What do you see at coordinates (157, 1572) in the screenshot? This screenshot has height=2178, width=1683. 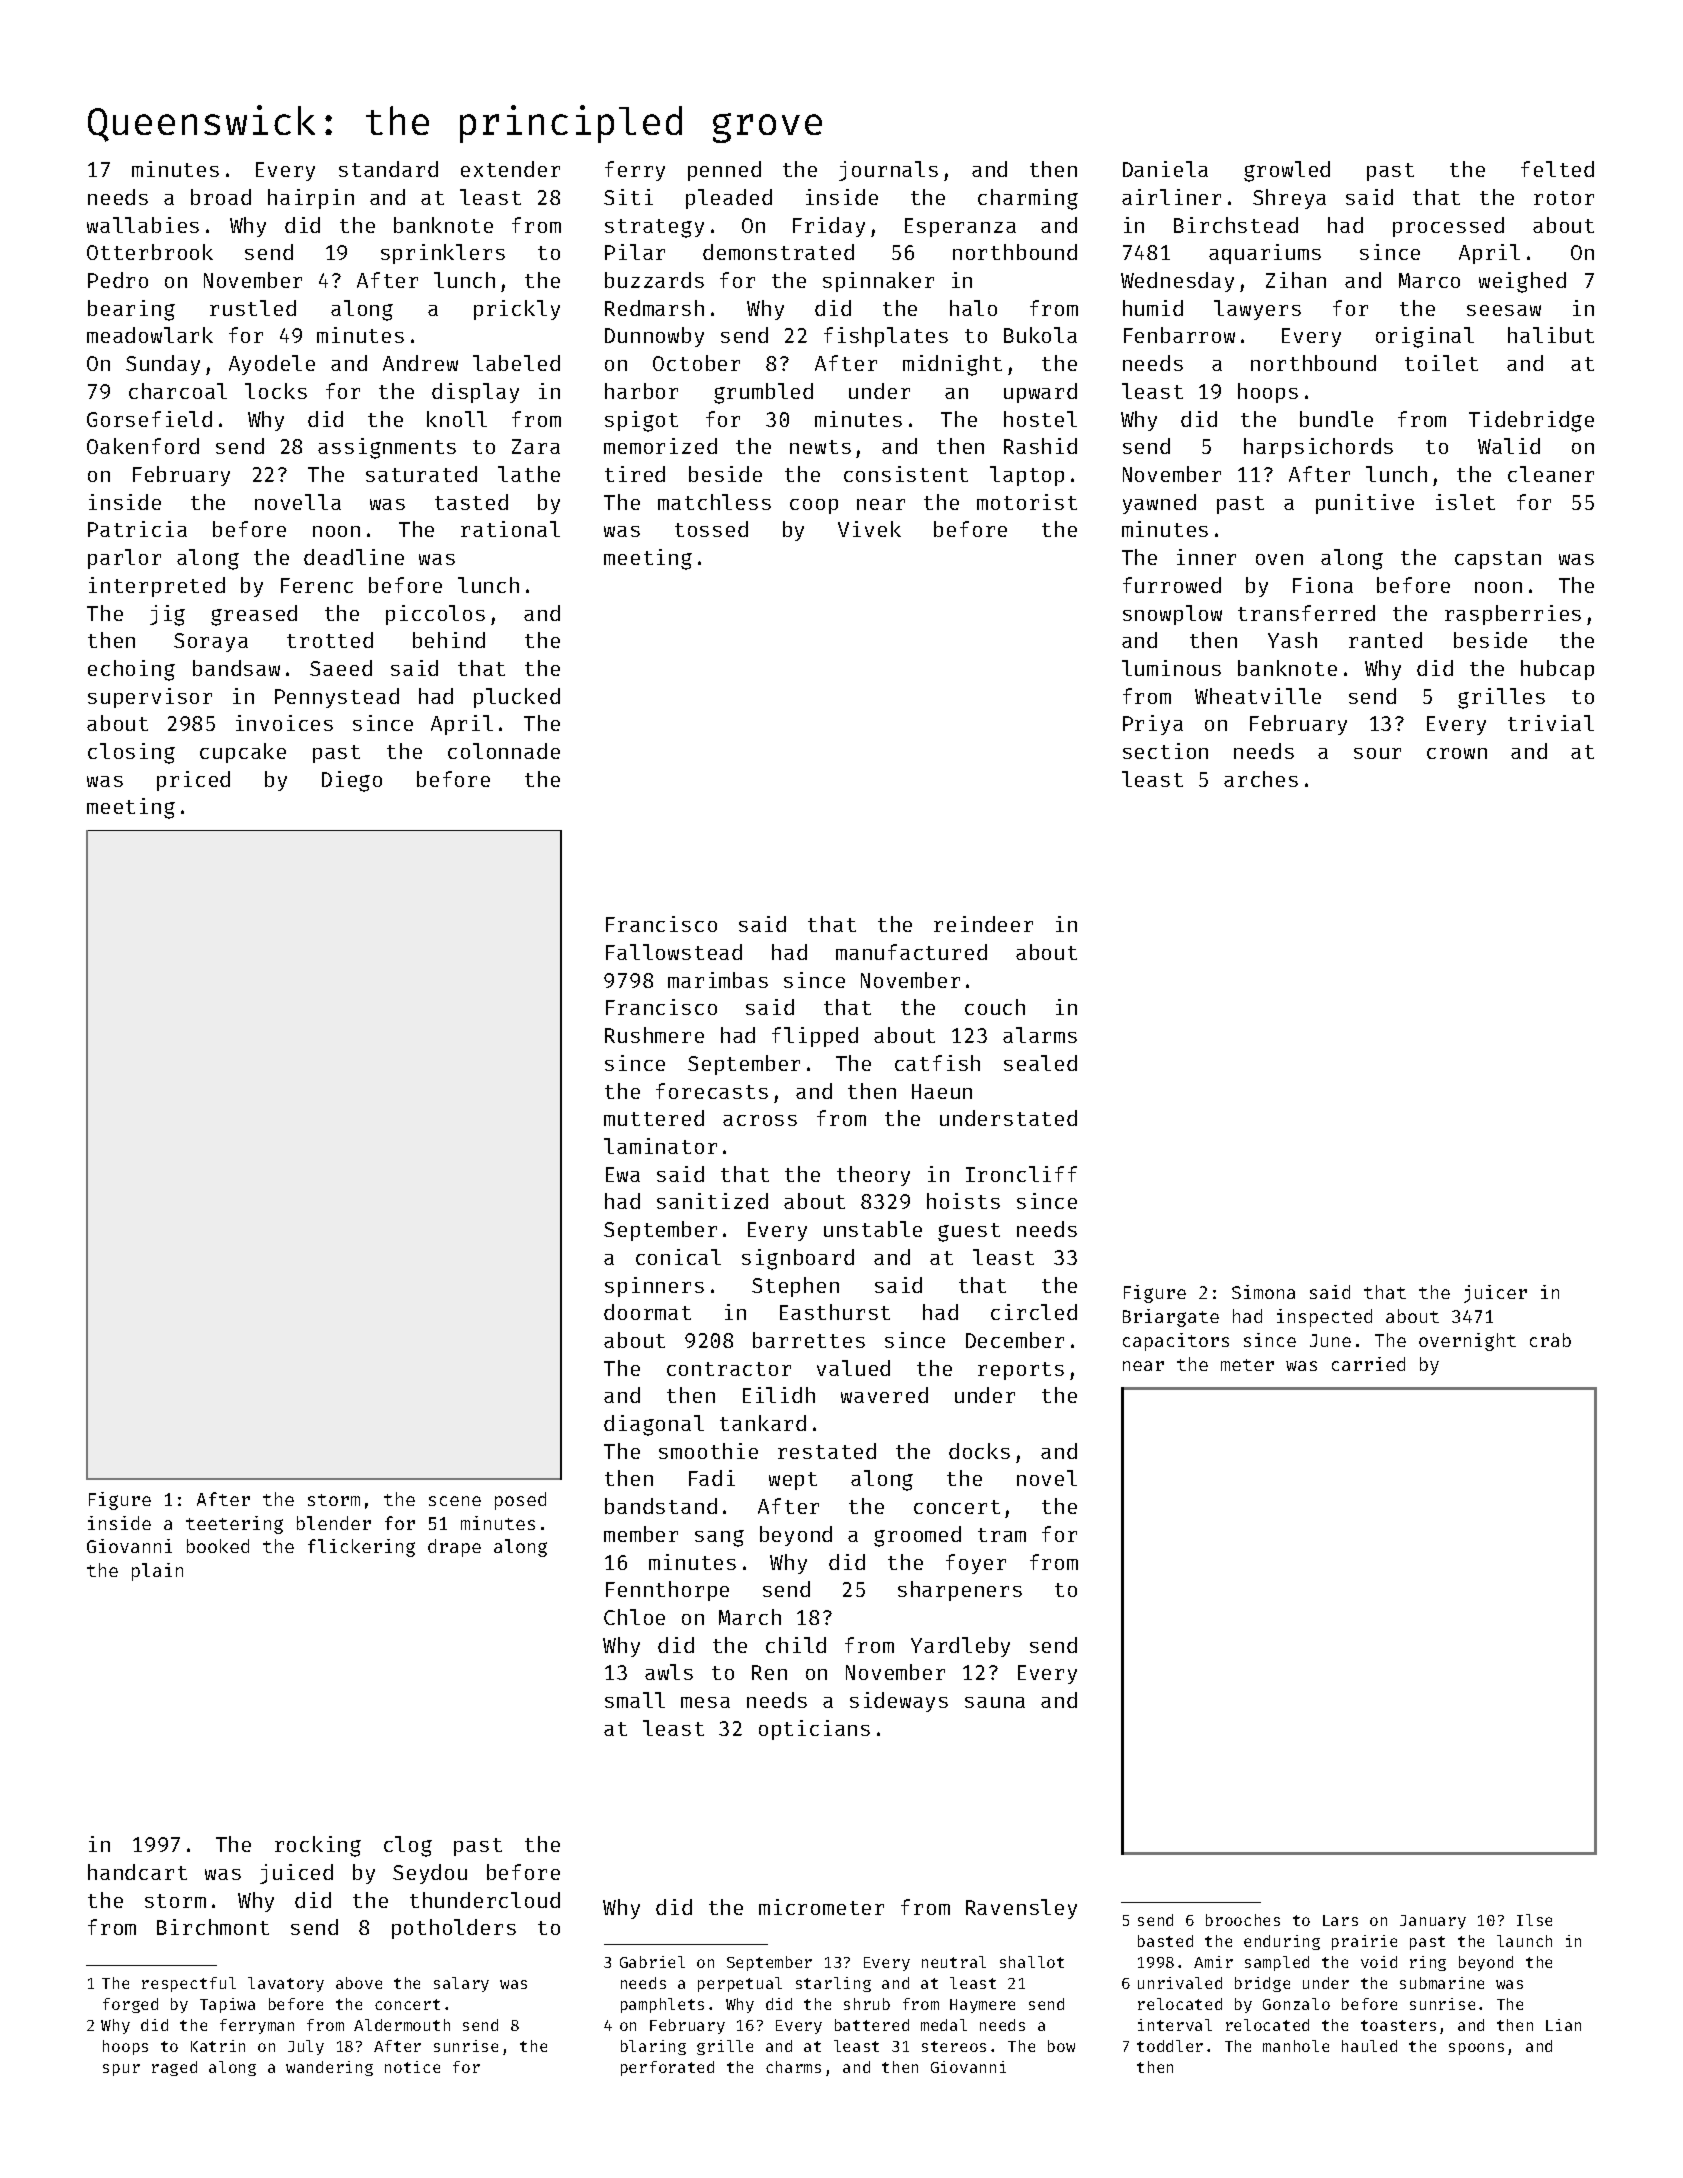 I see `plain` at bounding box center [157, 1572].
